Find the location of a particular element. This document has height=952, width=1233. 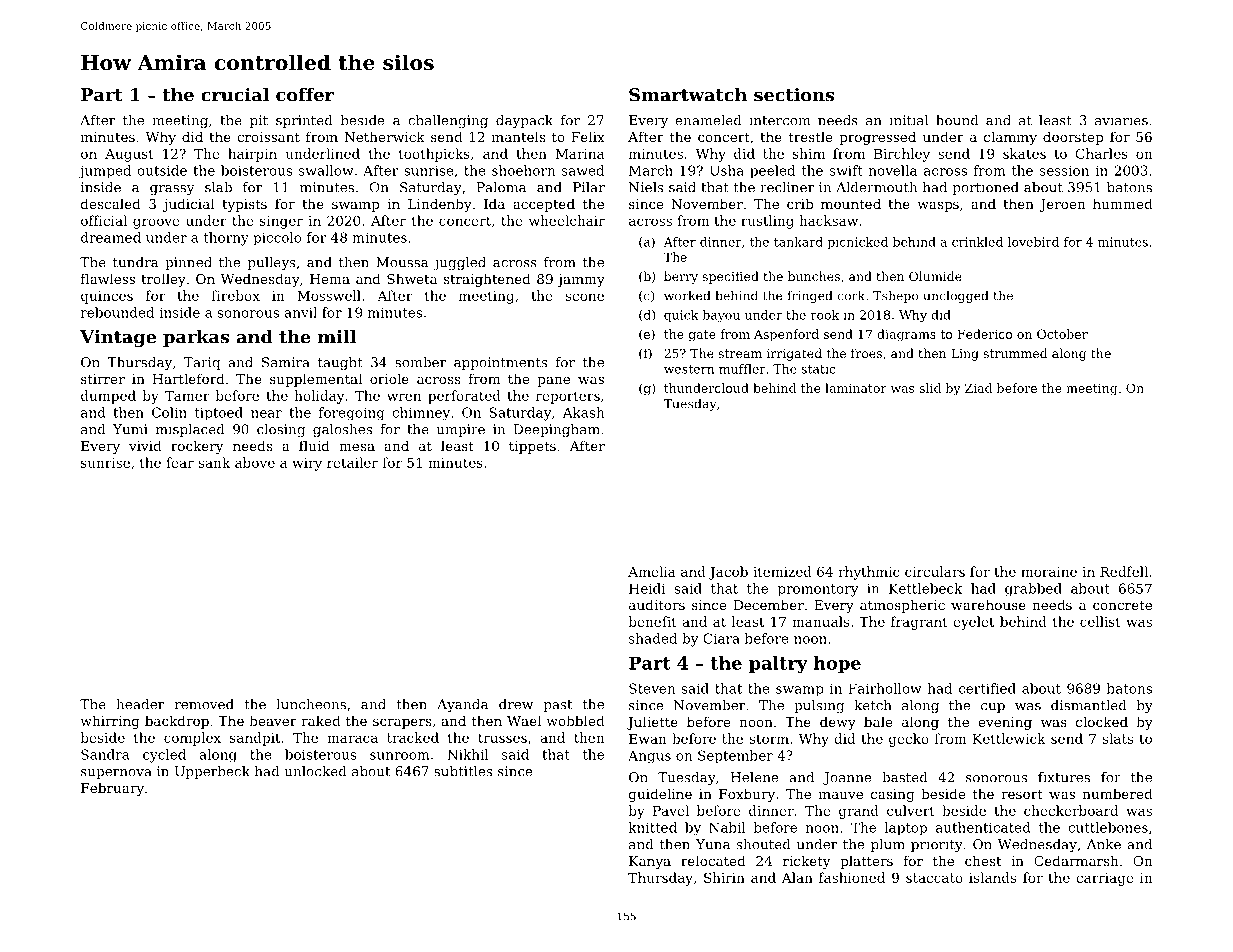

slid is located at coordinates (930, 388).
